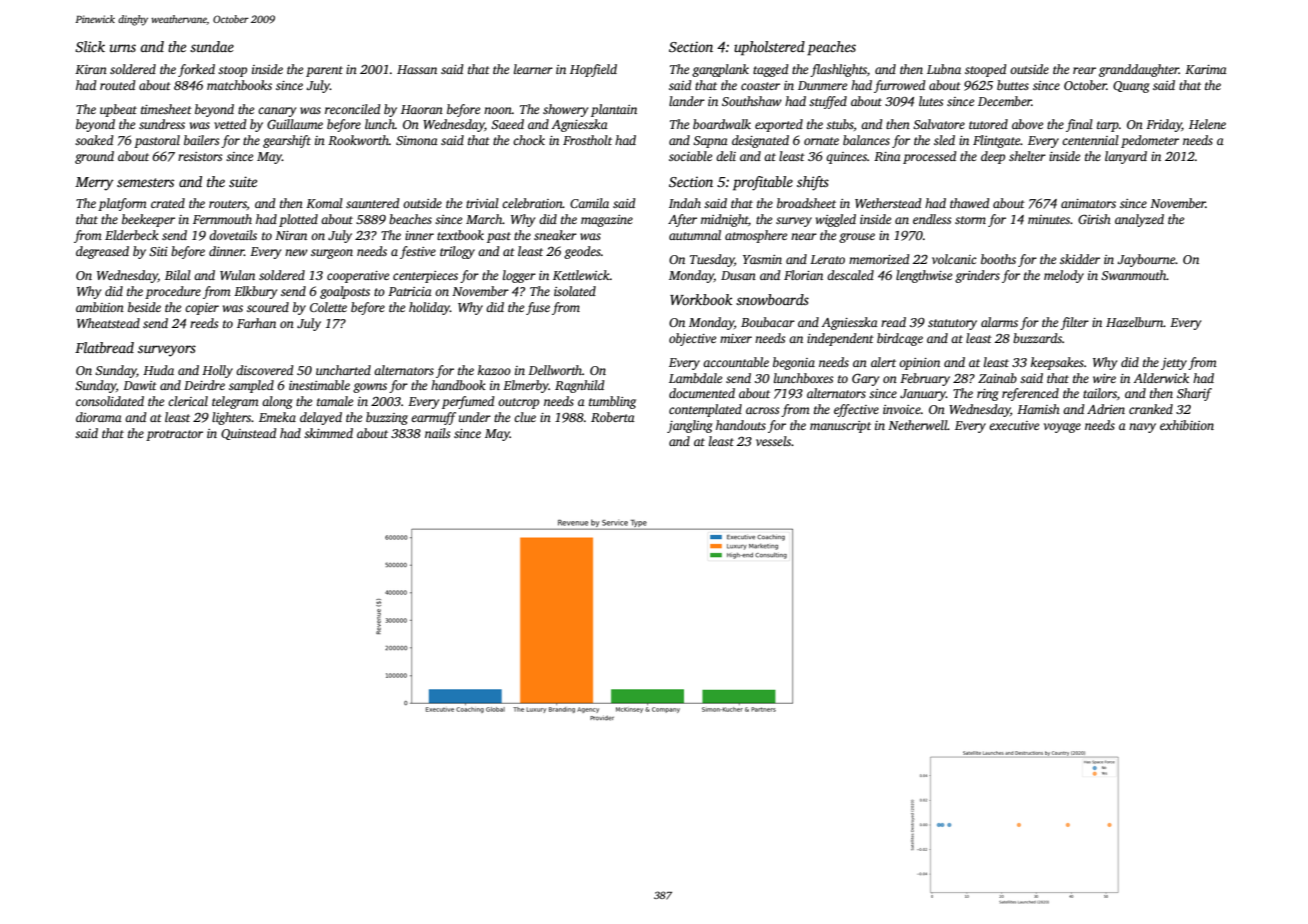 The image size is (1308, 924). What do you see at coordinates (773, 441) in the document?
I see `vessels` at bounding box center [773, 441].
